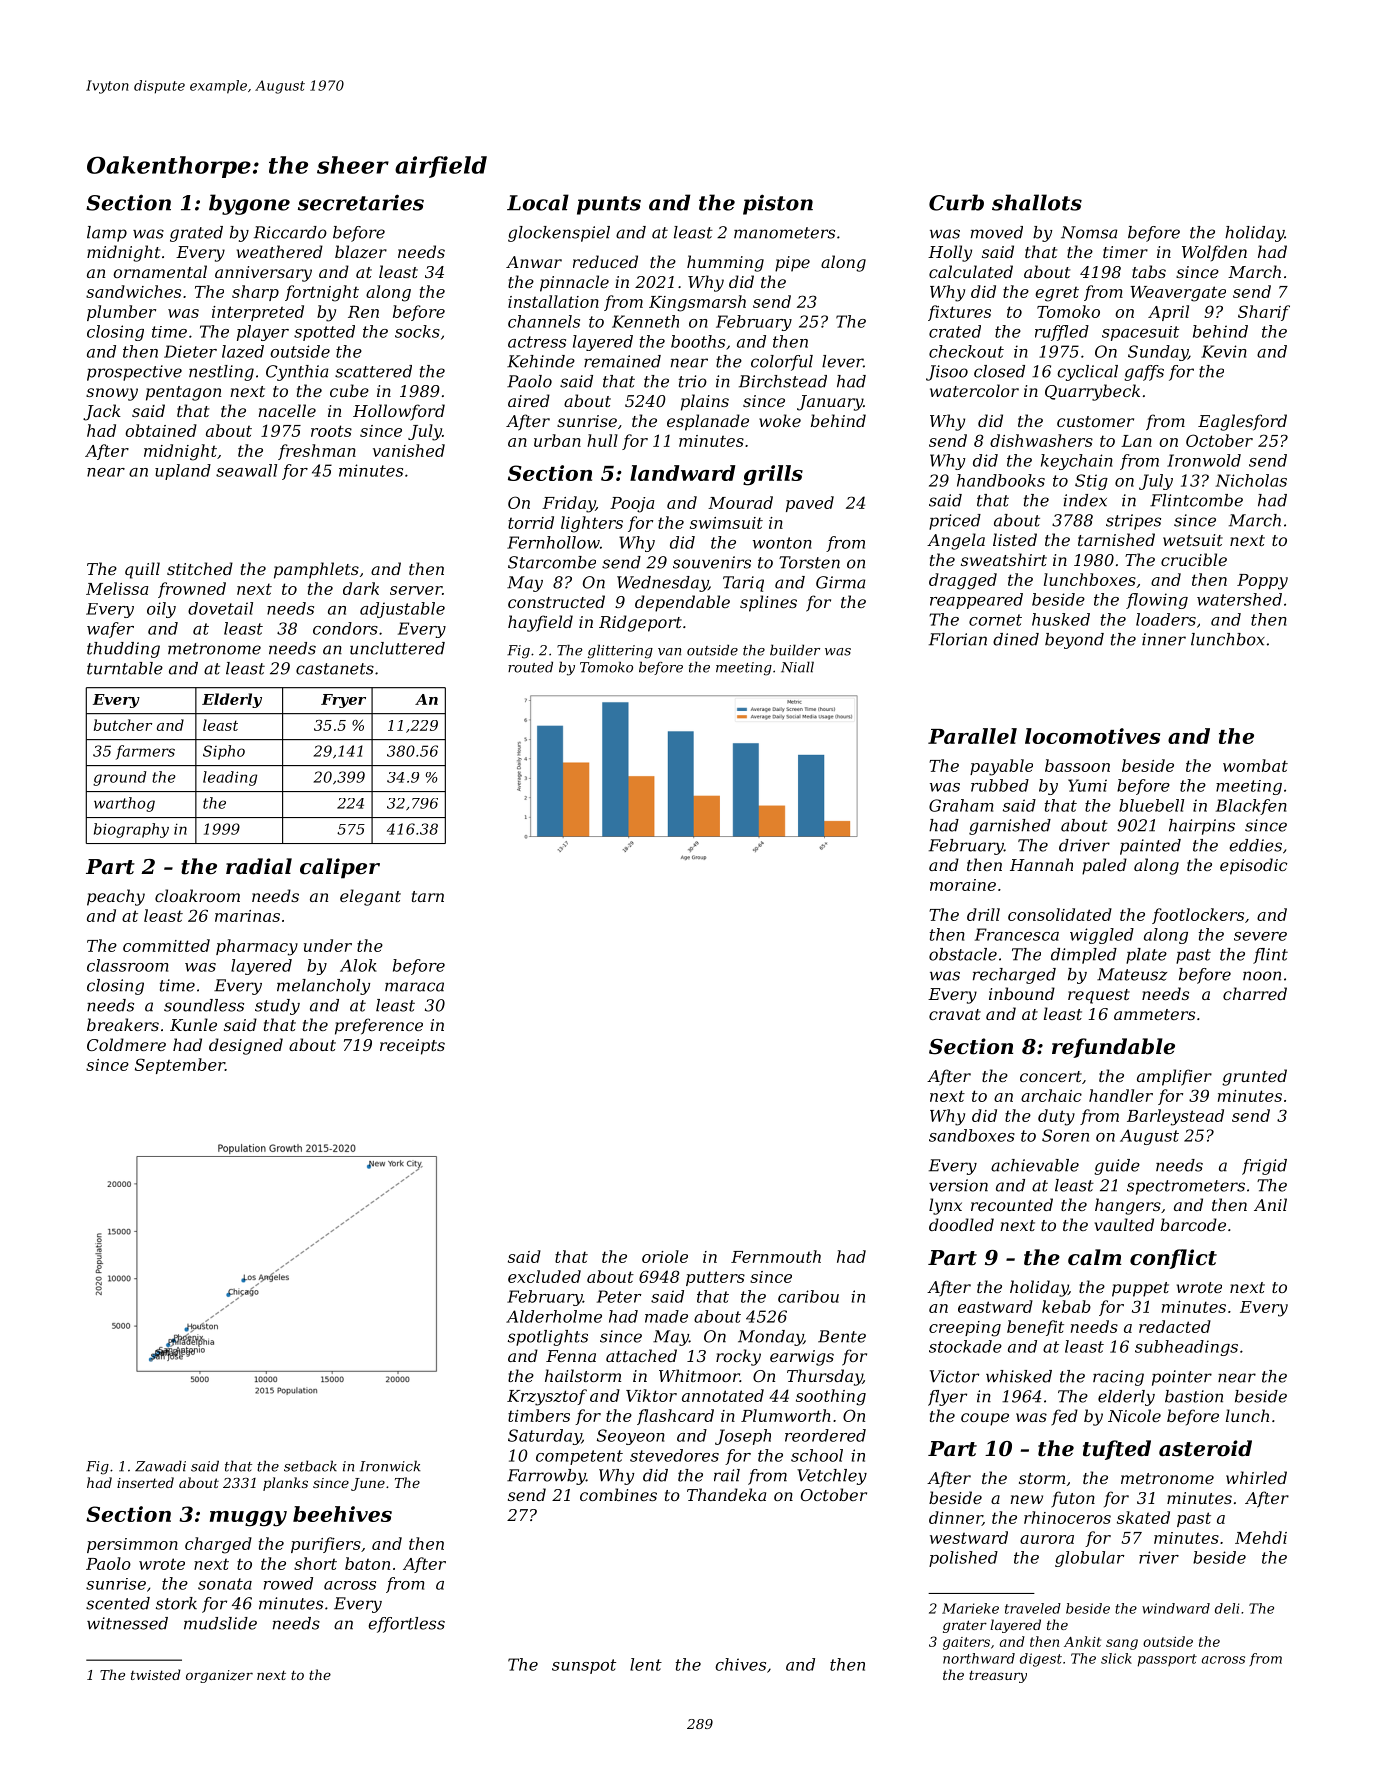 Image resolution: width=1374 pixels, height=1778 pixels. Describe the element at coordinates (345, 628) in the screenshot. I see `condors` at that location.
